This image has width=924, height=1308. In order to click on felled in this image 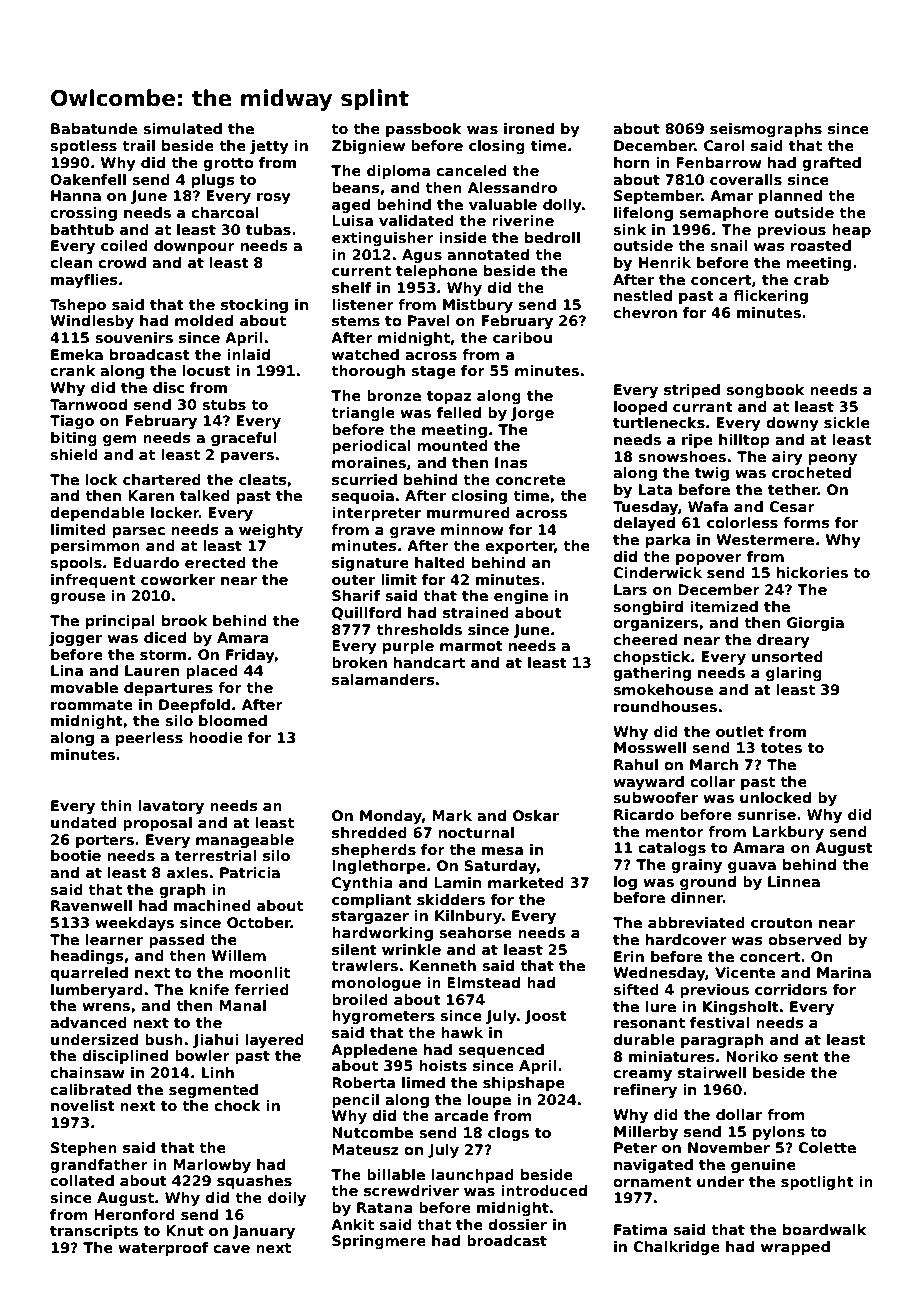, I will do `click(459, 412)`.
